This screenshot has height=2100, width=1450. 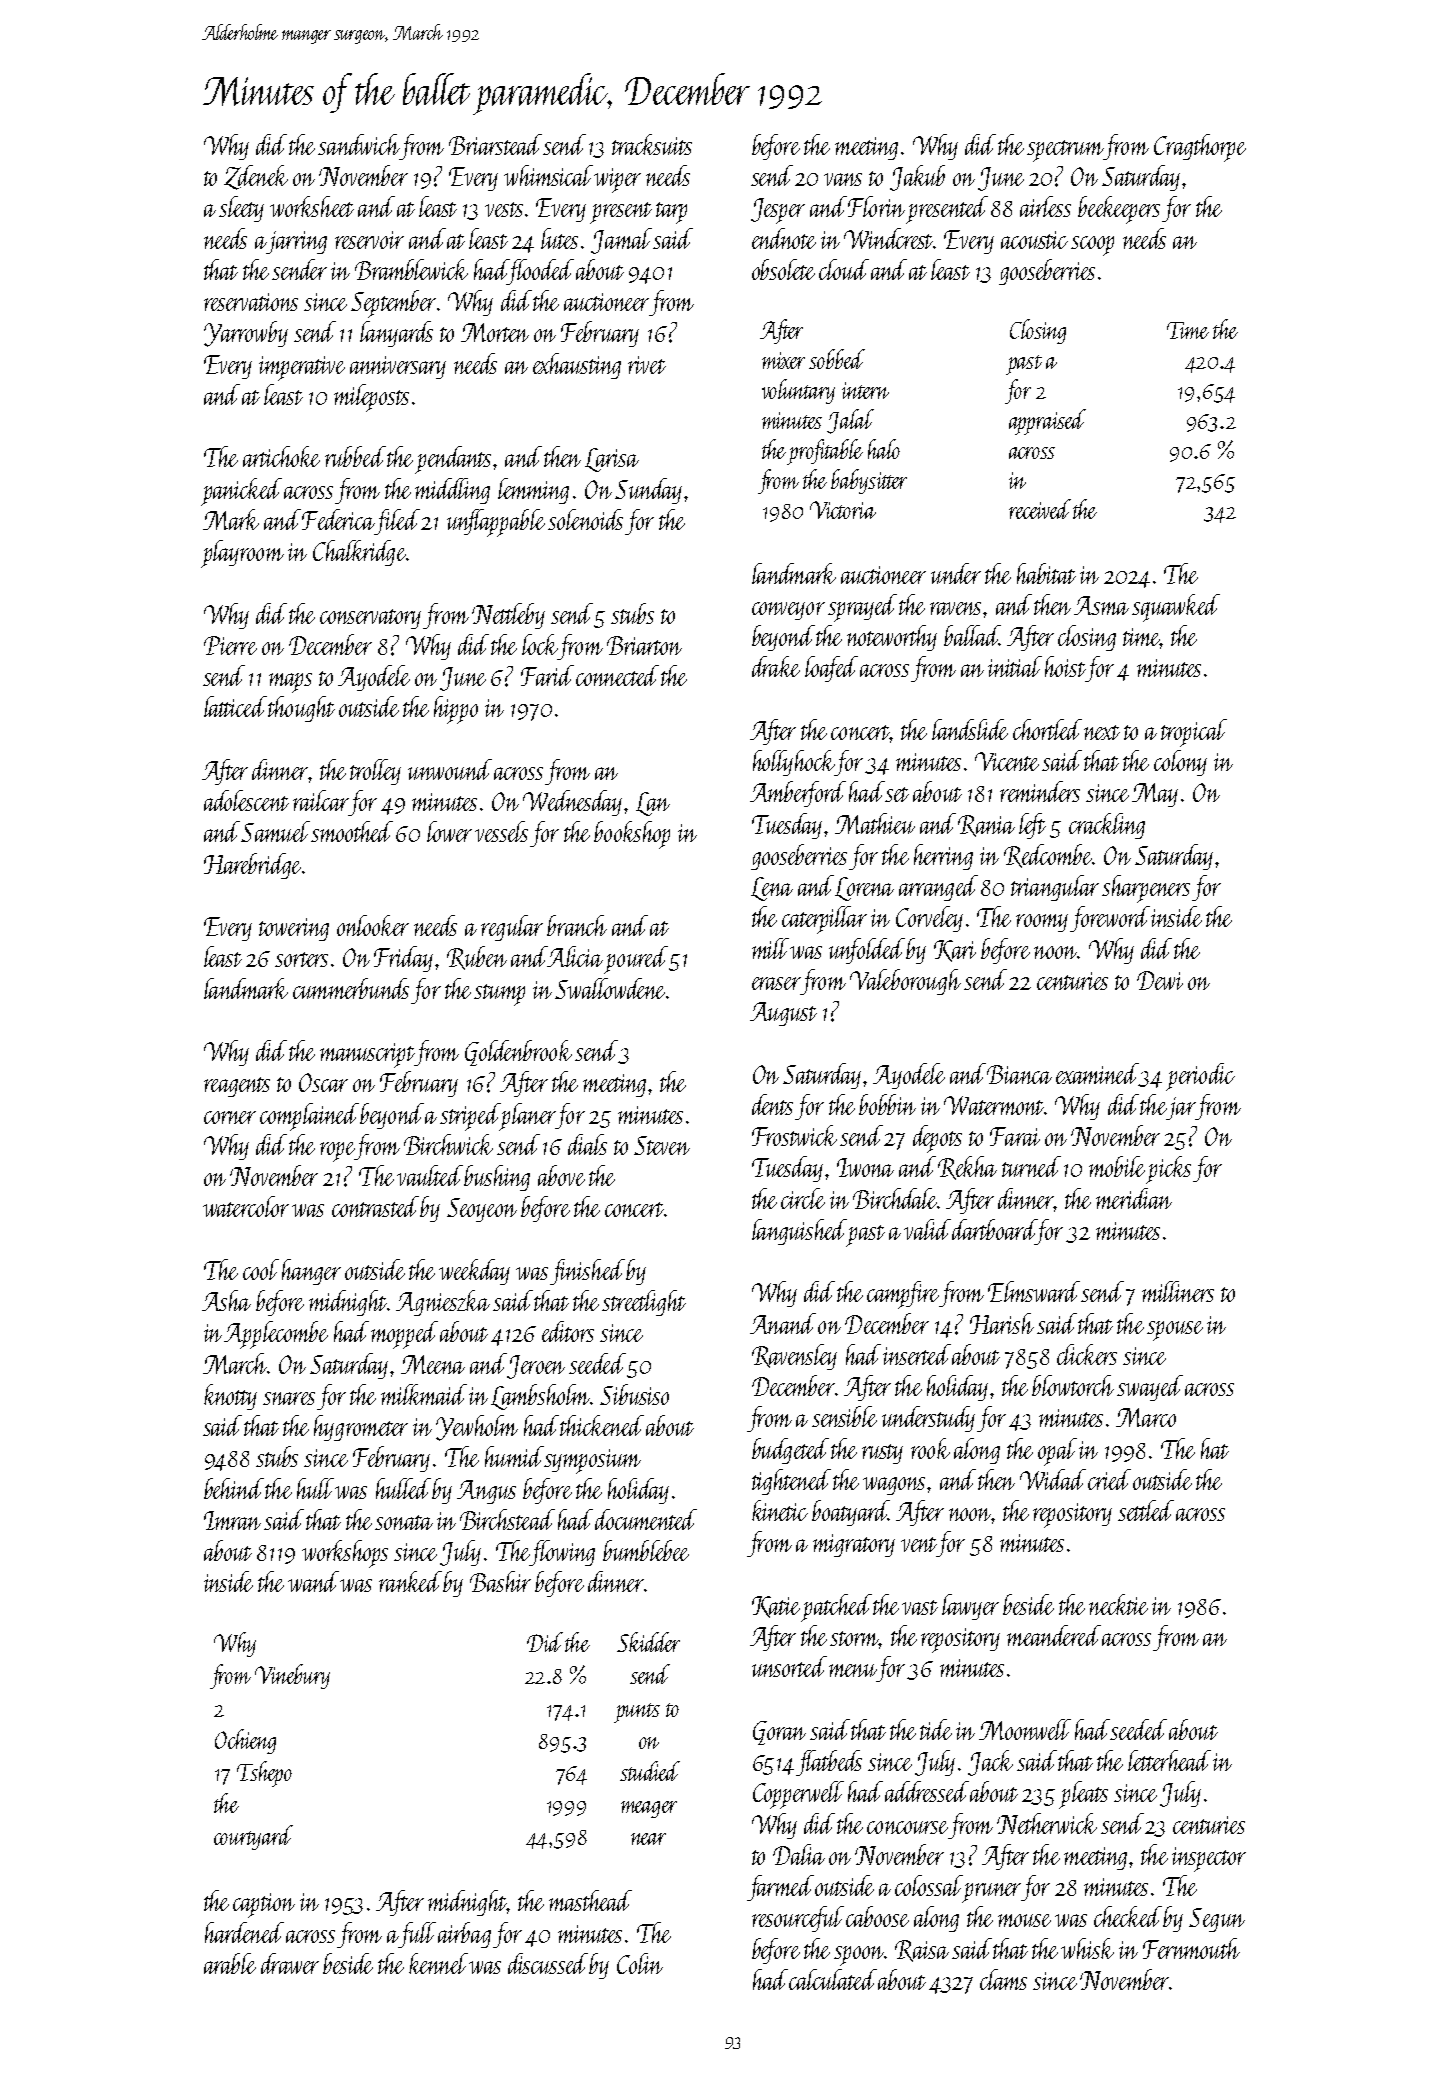 What do you see at coordinates (652, 144) in the screenshot?
I see `tracksuits` at bounding box center [652, 144].
